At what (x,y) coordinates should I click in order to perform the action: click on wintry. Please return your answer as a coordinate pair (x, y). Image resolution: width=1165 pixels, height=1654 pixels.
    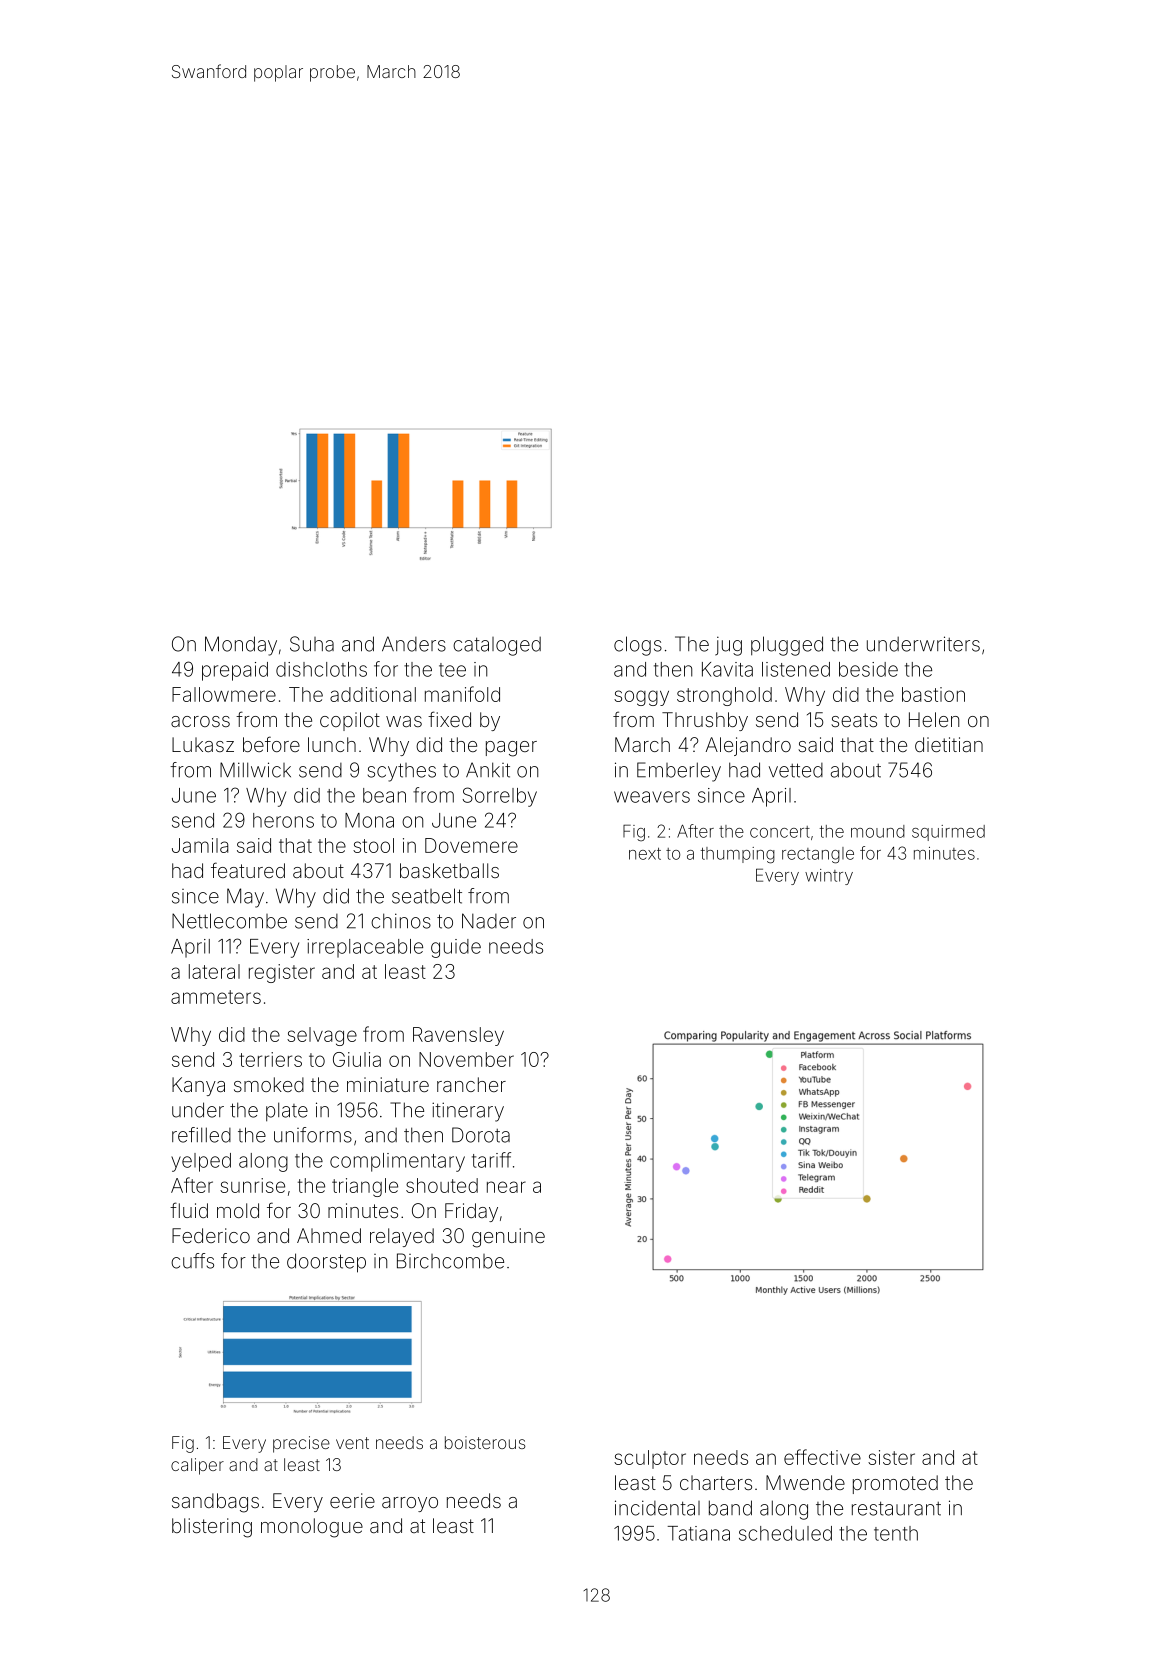
    Looking at the image, I should click on (829, 877).
